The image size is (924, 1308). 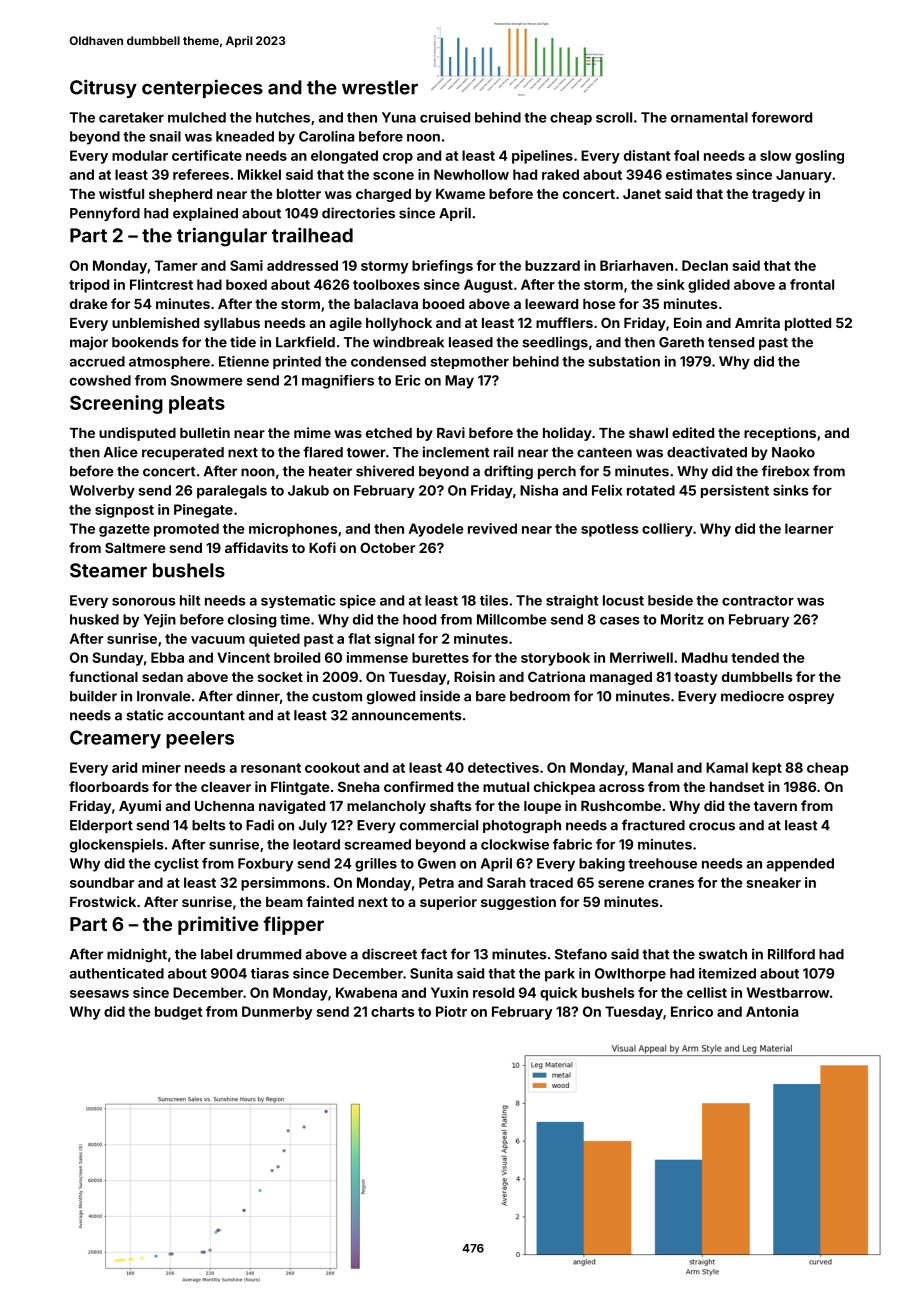 I want to click on boxed, so click(x=246, y=284).
